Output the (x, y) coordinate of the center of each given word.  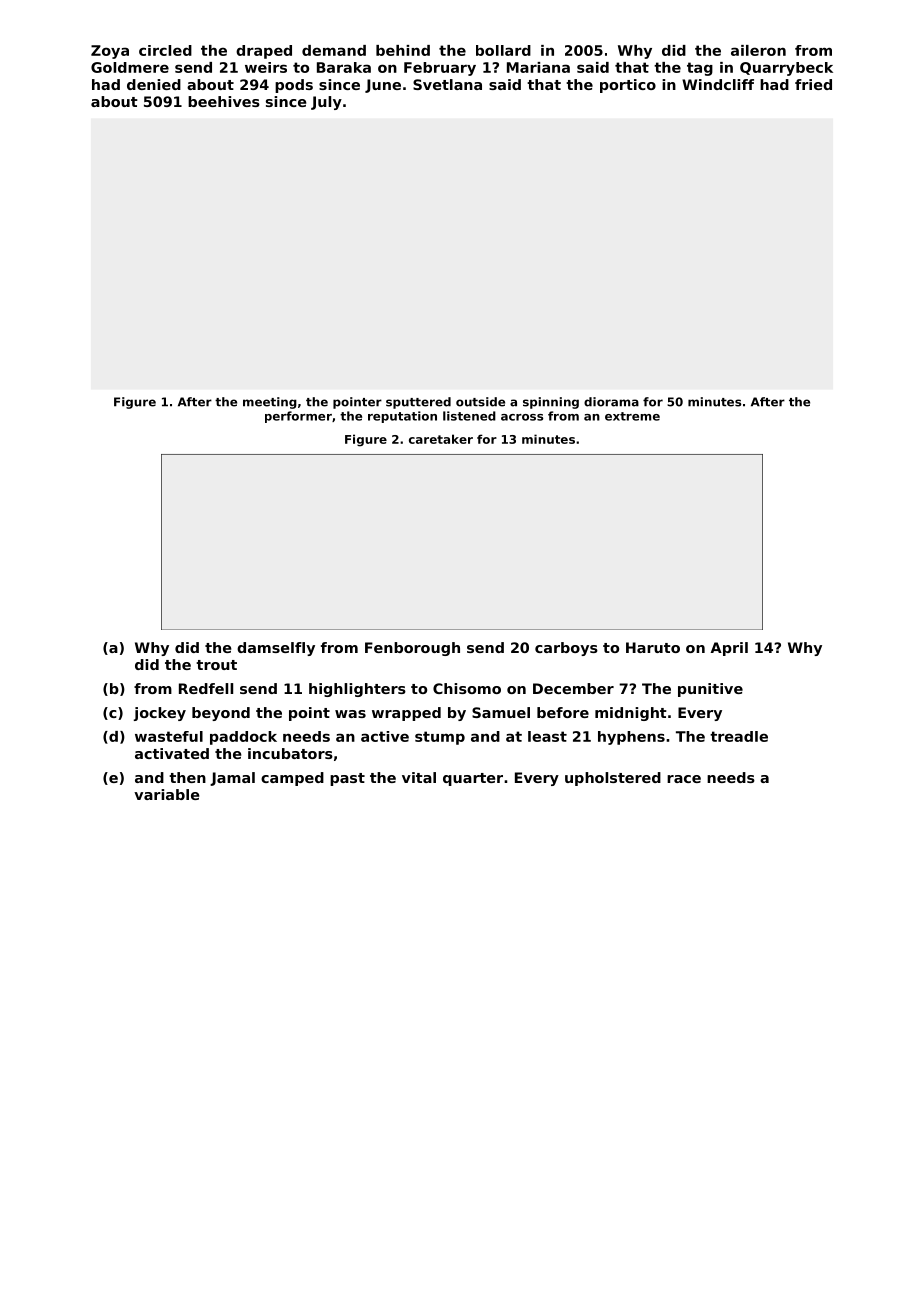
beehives (224, 101)
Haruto (653, 647)
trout (216, 665)
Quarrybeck (786, 69)
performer (298, 417)
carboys (566, 649)
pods (294, 86)
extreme (632, 416)
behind (403, 50)
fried (813, 84)
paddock (243, 738)
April (729, 649)
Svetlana (447, 84)
